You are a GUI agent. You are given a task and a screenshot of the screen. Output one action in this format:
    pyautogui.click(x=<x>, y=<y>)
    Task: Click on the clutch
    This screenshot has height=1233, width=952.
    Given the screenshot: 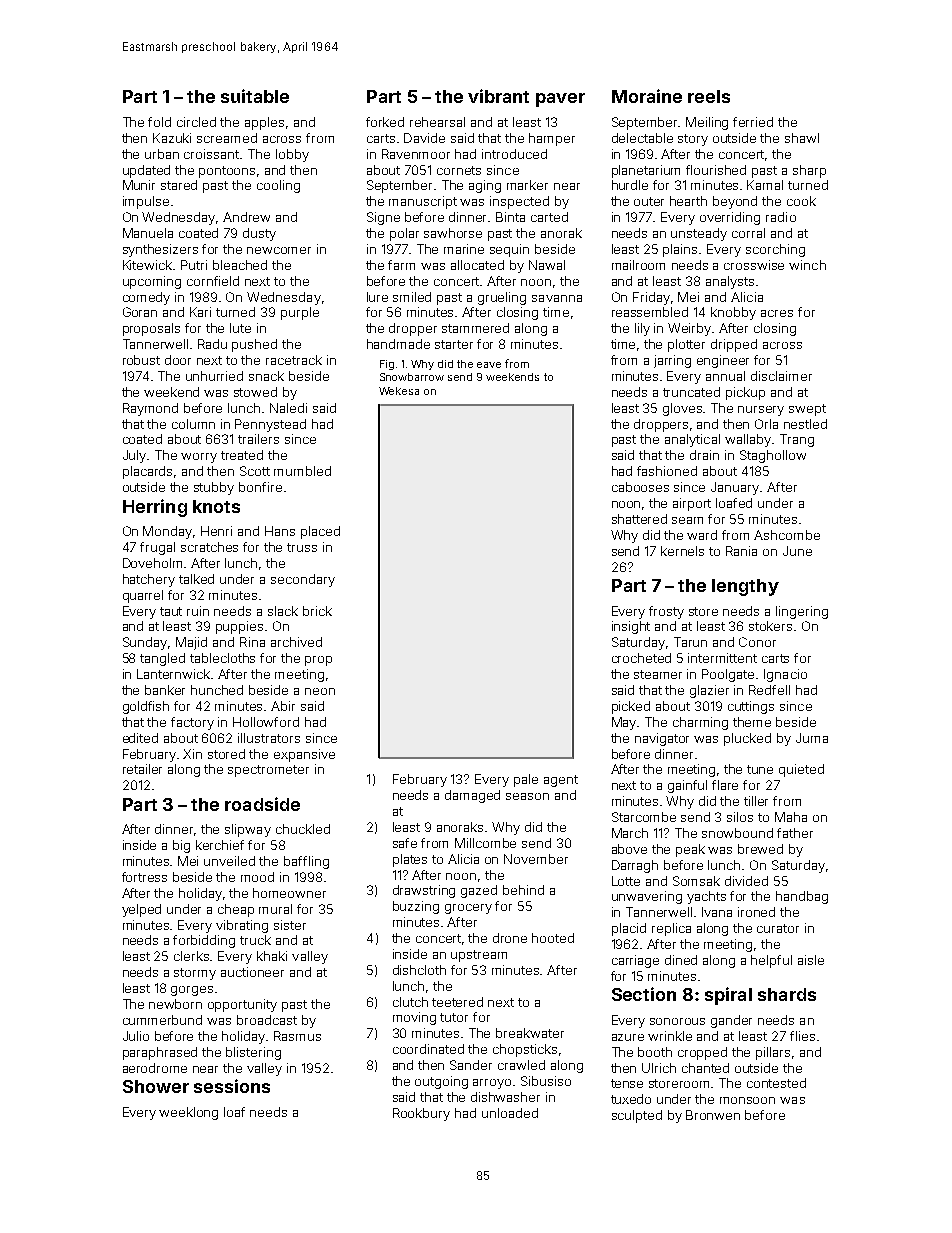 What is the action you would take?
    pyautogui.click(x=410, y=1002)
